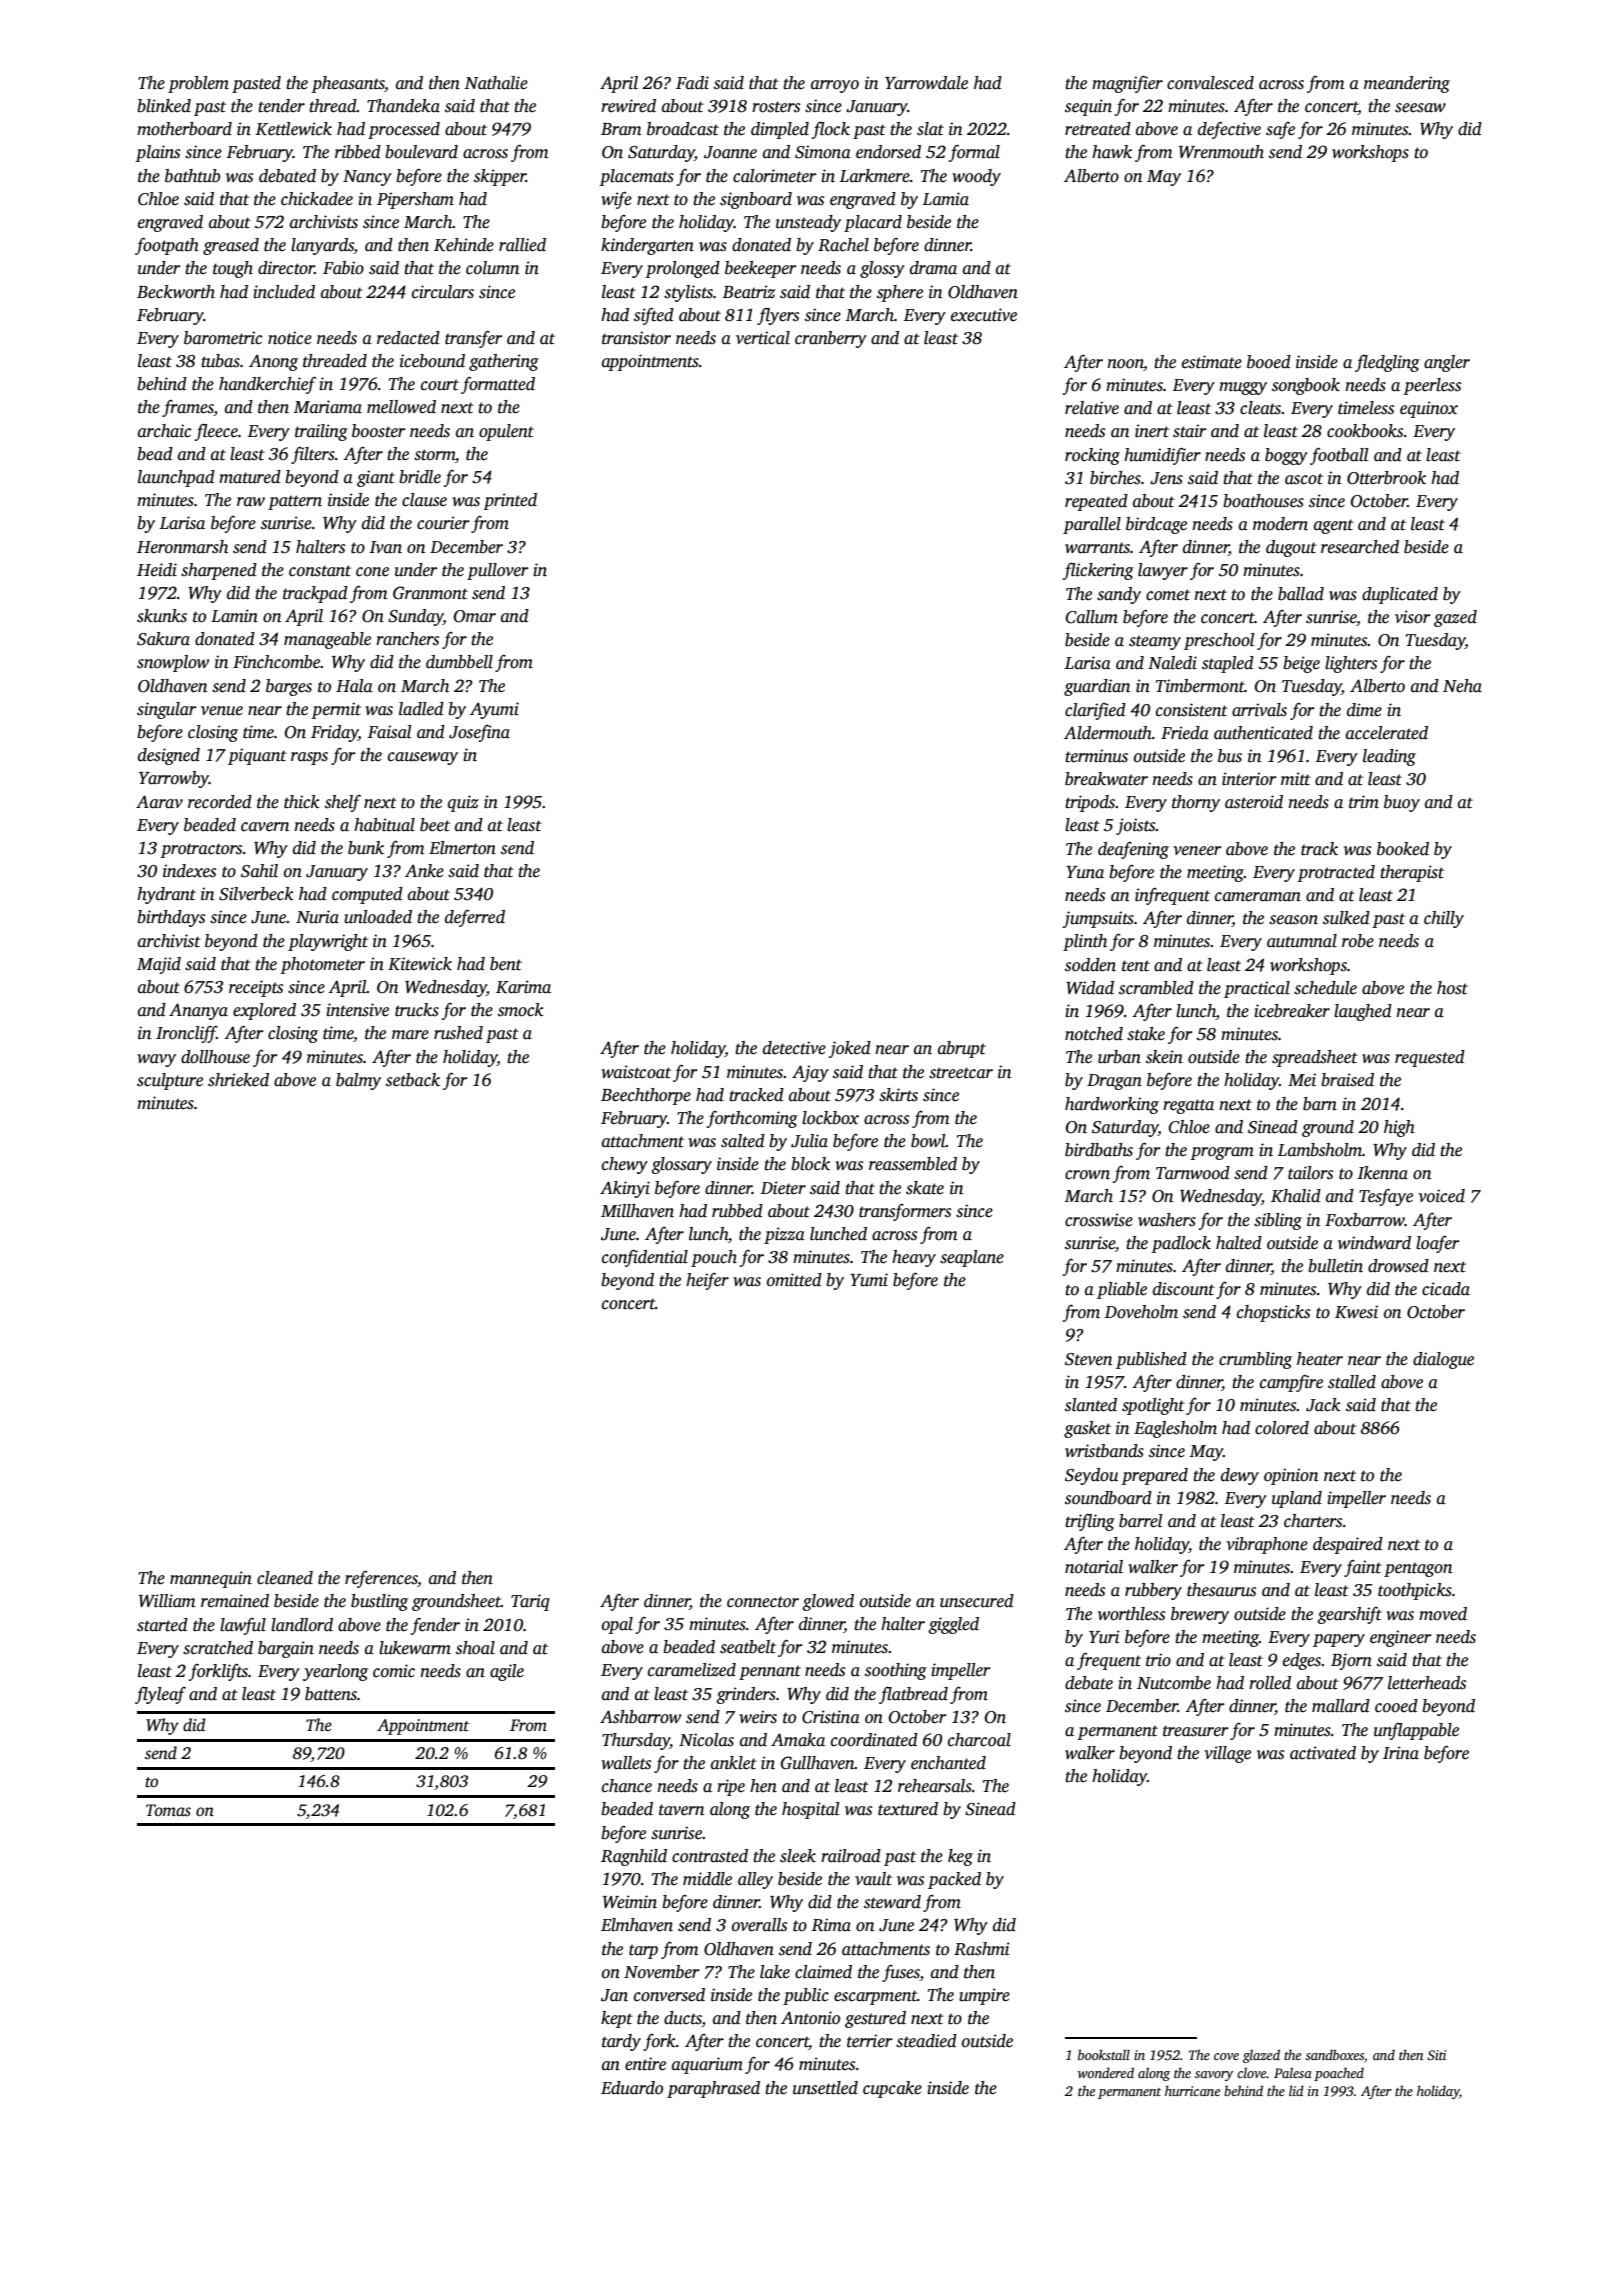 This screenshot has width=1620, height=2292. Describe the element at coordinates (636, 1072) in the screenshot. I see `waistcoat` at that location.
